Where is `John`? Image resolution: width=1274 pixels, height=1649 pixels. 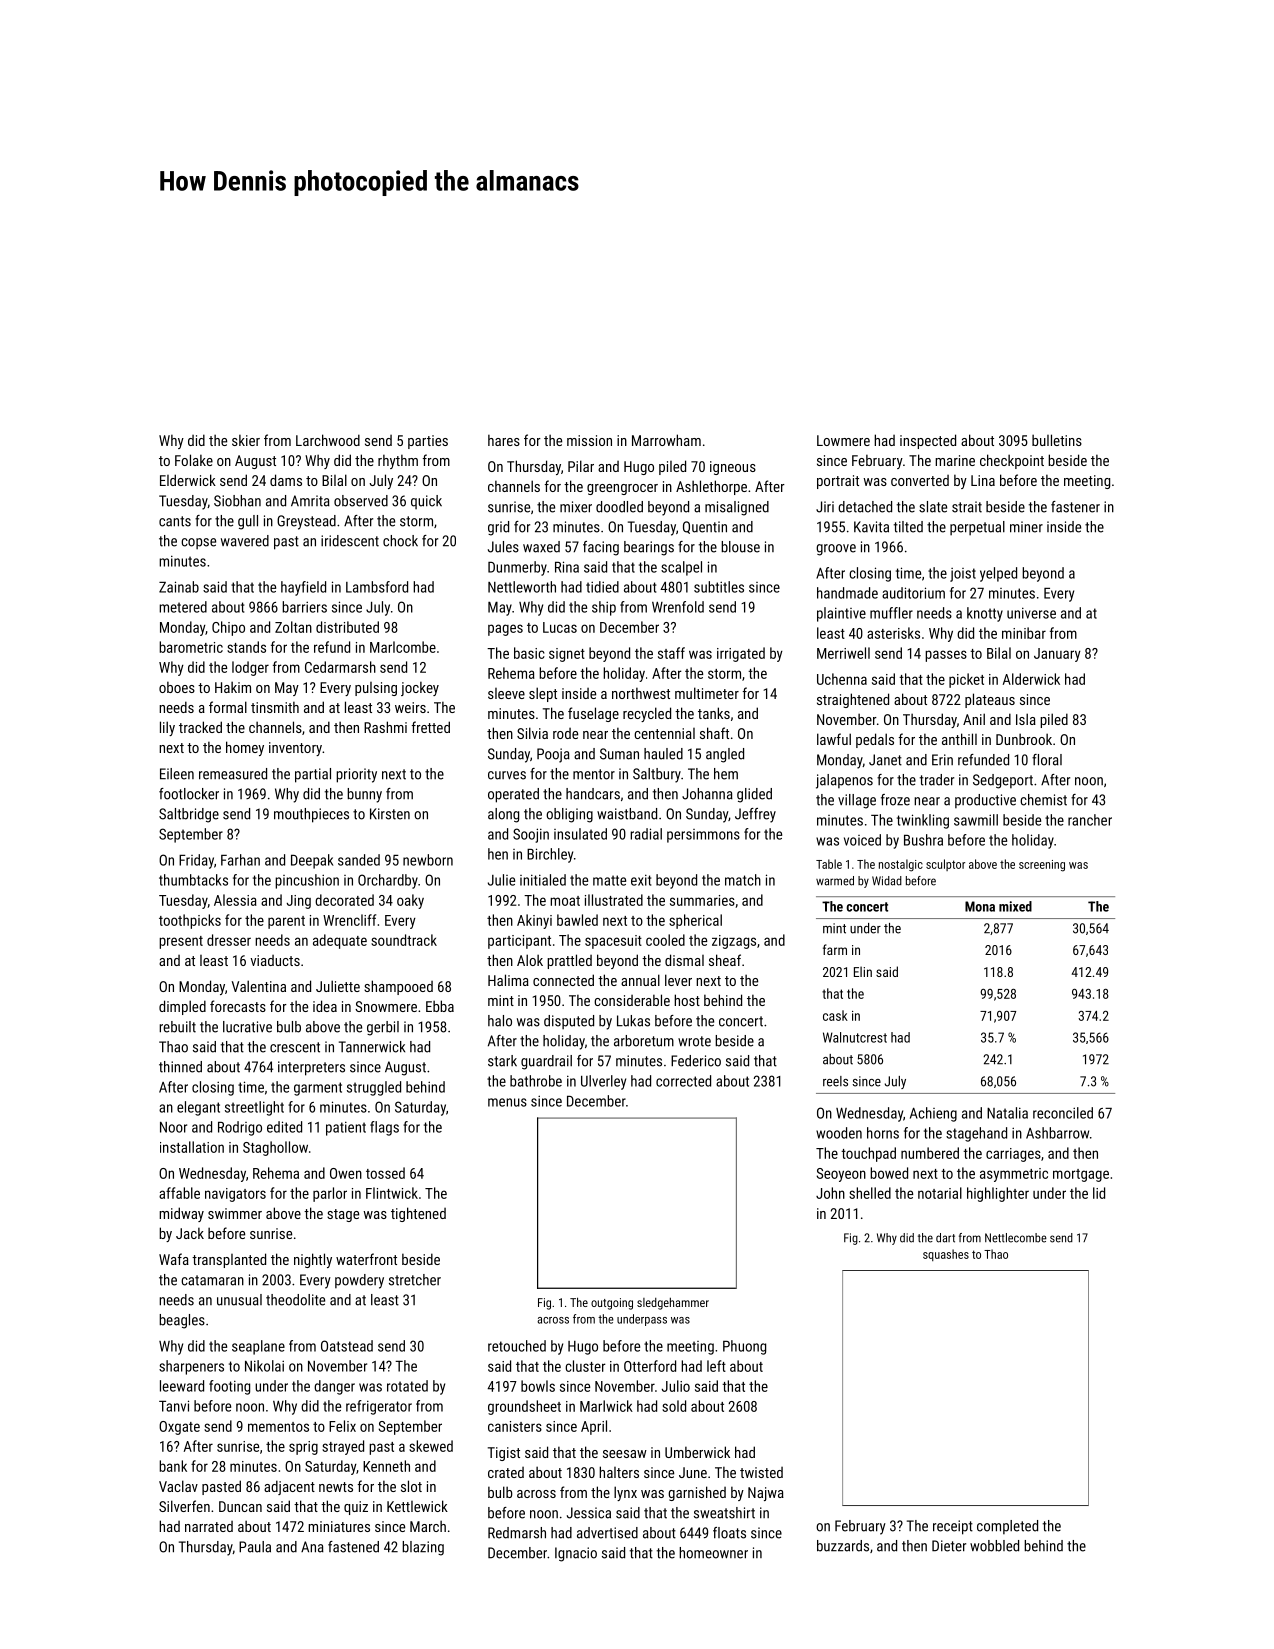
John is located at coordinates (830, 1193).
